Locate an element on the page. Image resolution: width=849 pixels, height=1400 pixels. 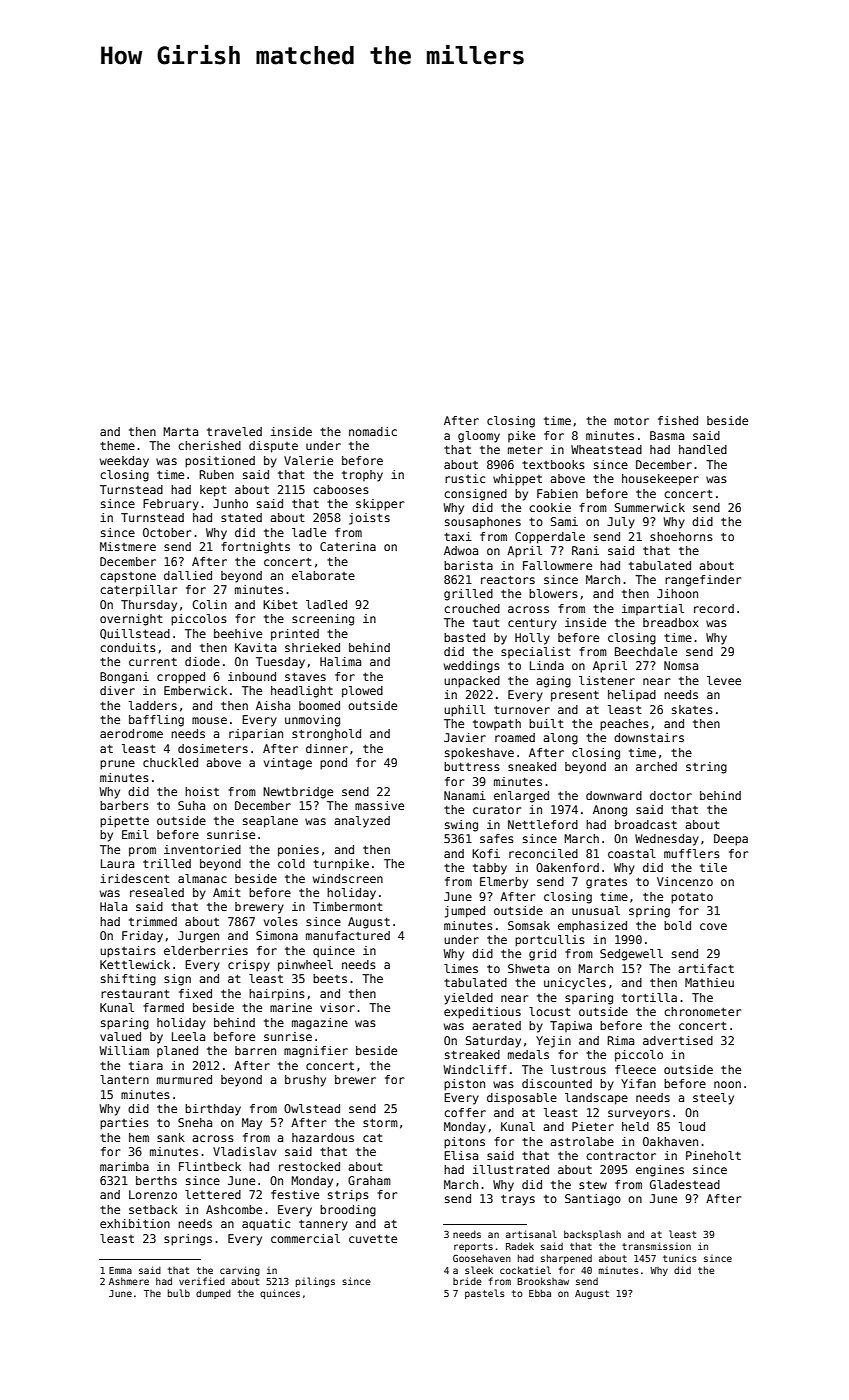
motor is located at coordinates (631, 421).
